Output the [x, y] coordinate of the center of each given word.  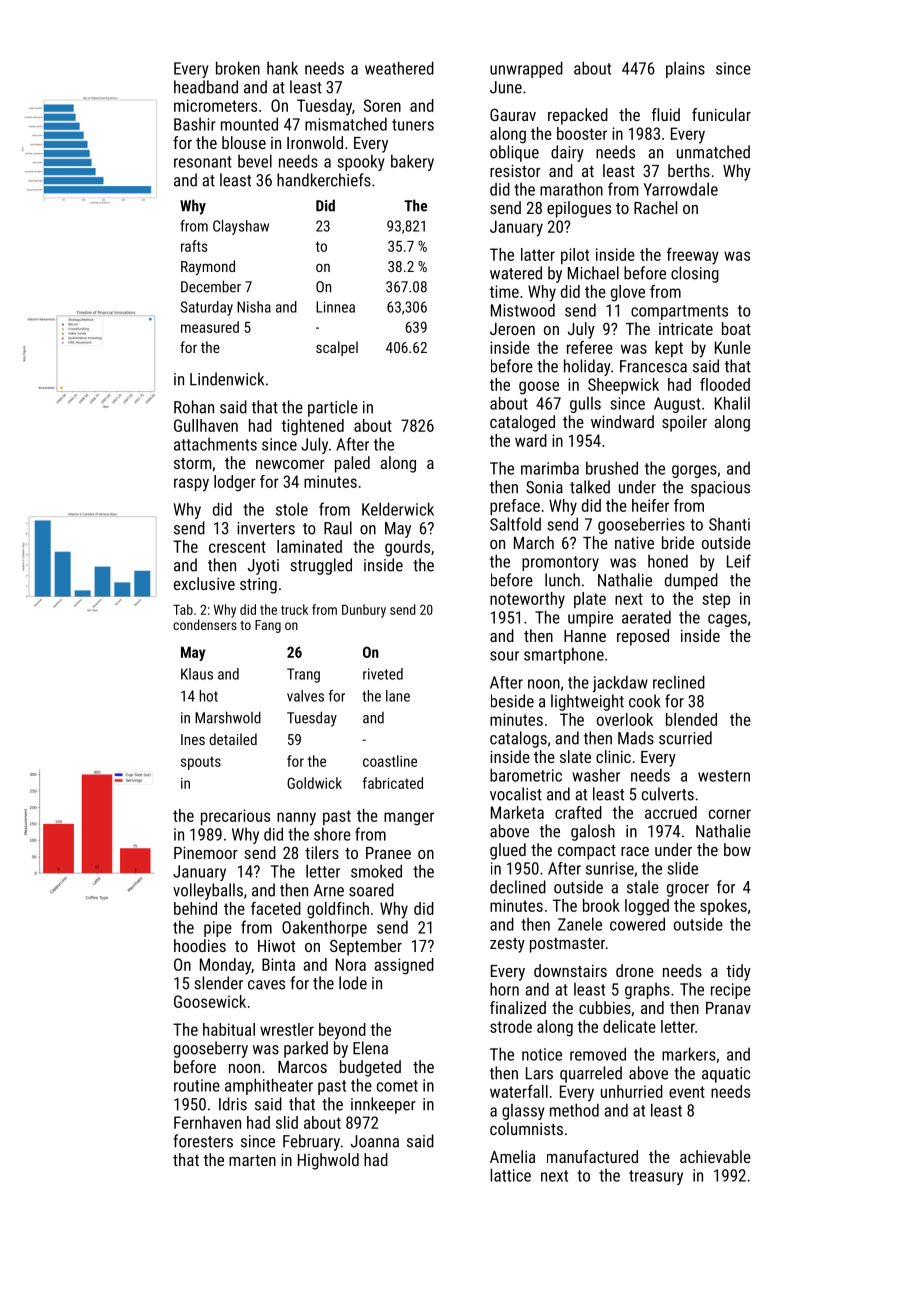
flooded [725, 384]
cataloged [522, 423]
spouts [201, 763]
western [724, 776]
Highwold [328, 1161]
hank [282, 68]
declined [518, 887]
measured [210, 327]
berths [689, 170]
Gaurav [513, 114]
